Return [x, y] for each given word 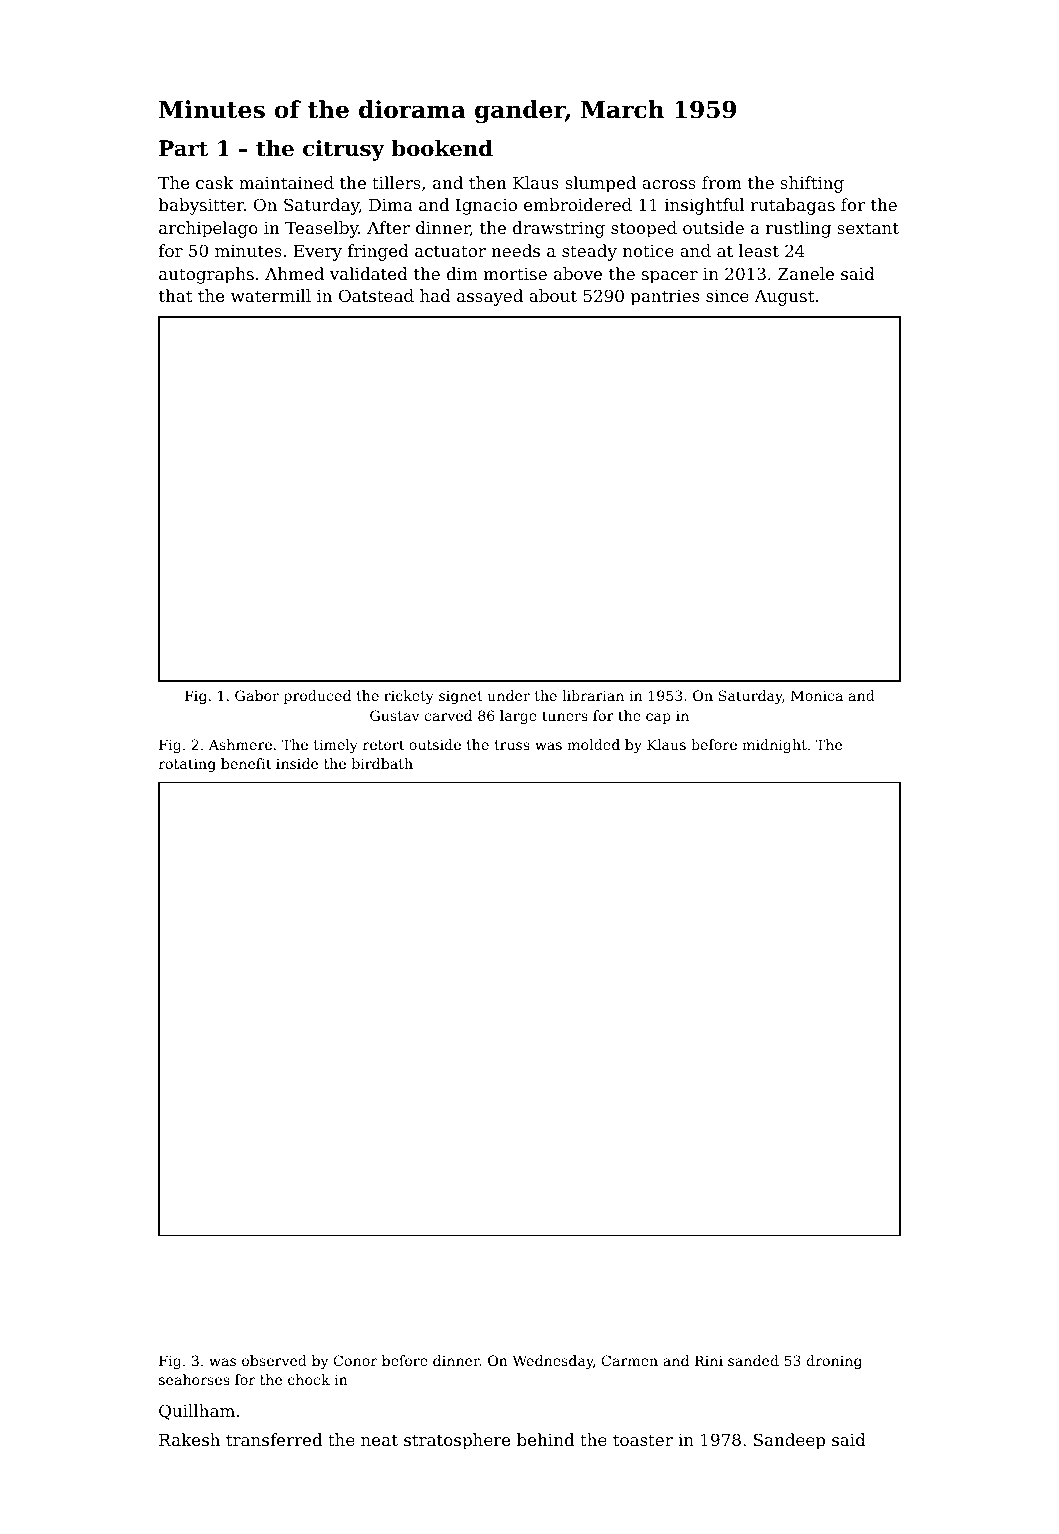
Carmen [630, 1360]
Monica [817, 695]
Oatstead [376, 295]
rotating [187, 765]
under [509, 695]
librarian [593, 695]
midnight [774, 746]
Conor [355, 1360]
